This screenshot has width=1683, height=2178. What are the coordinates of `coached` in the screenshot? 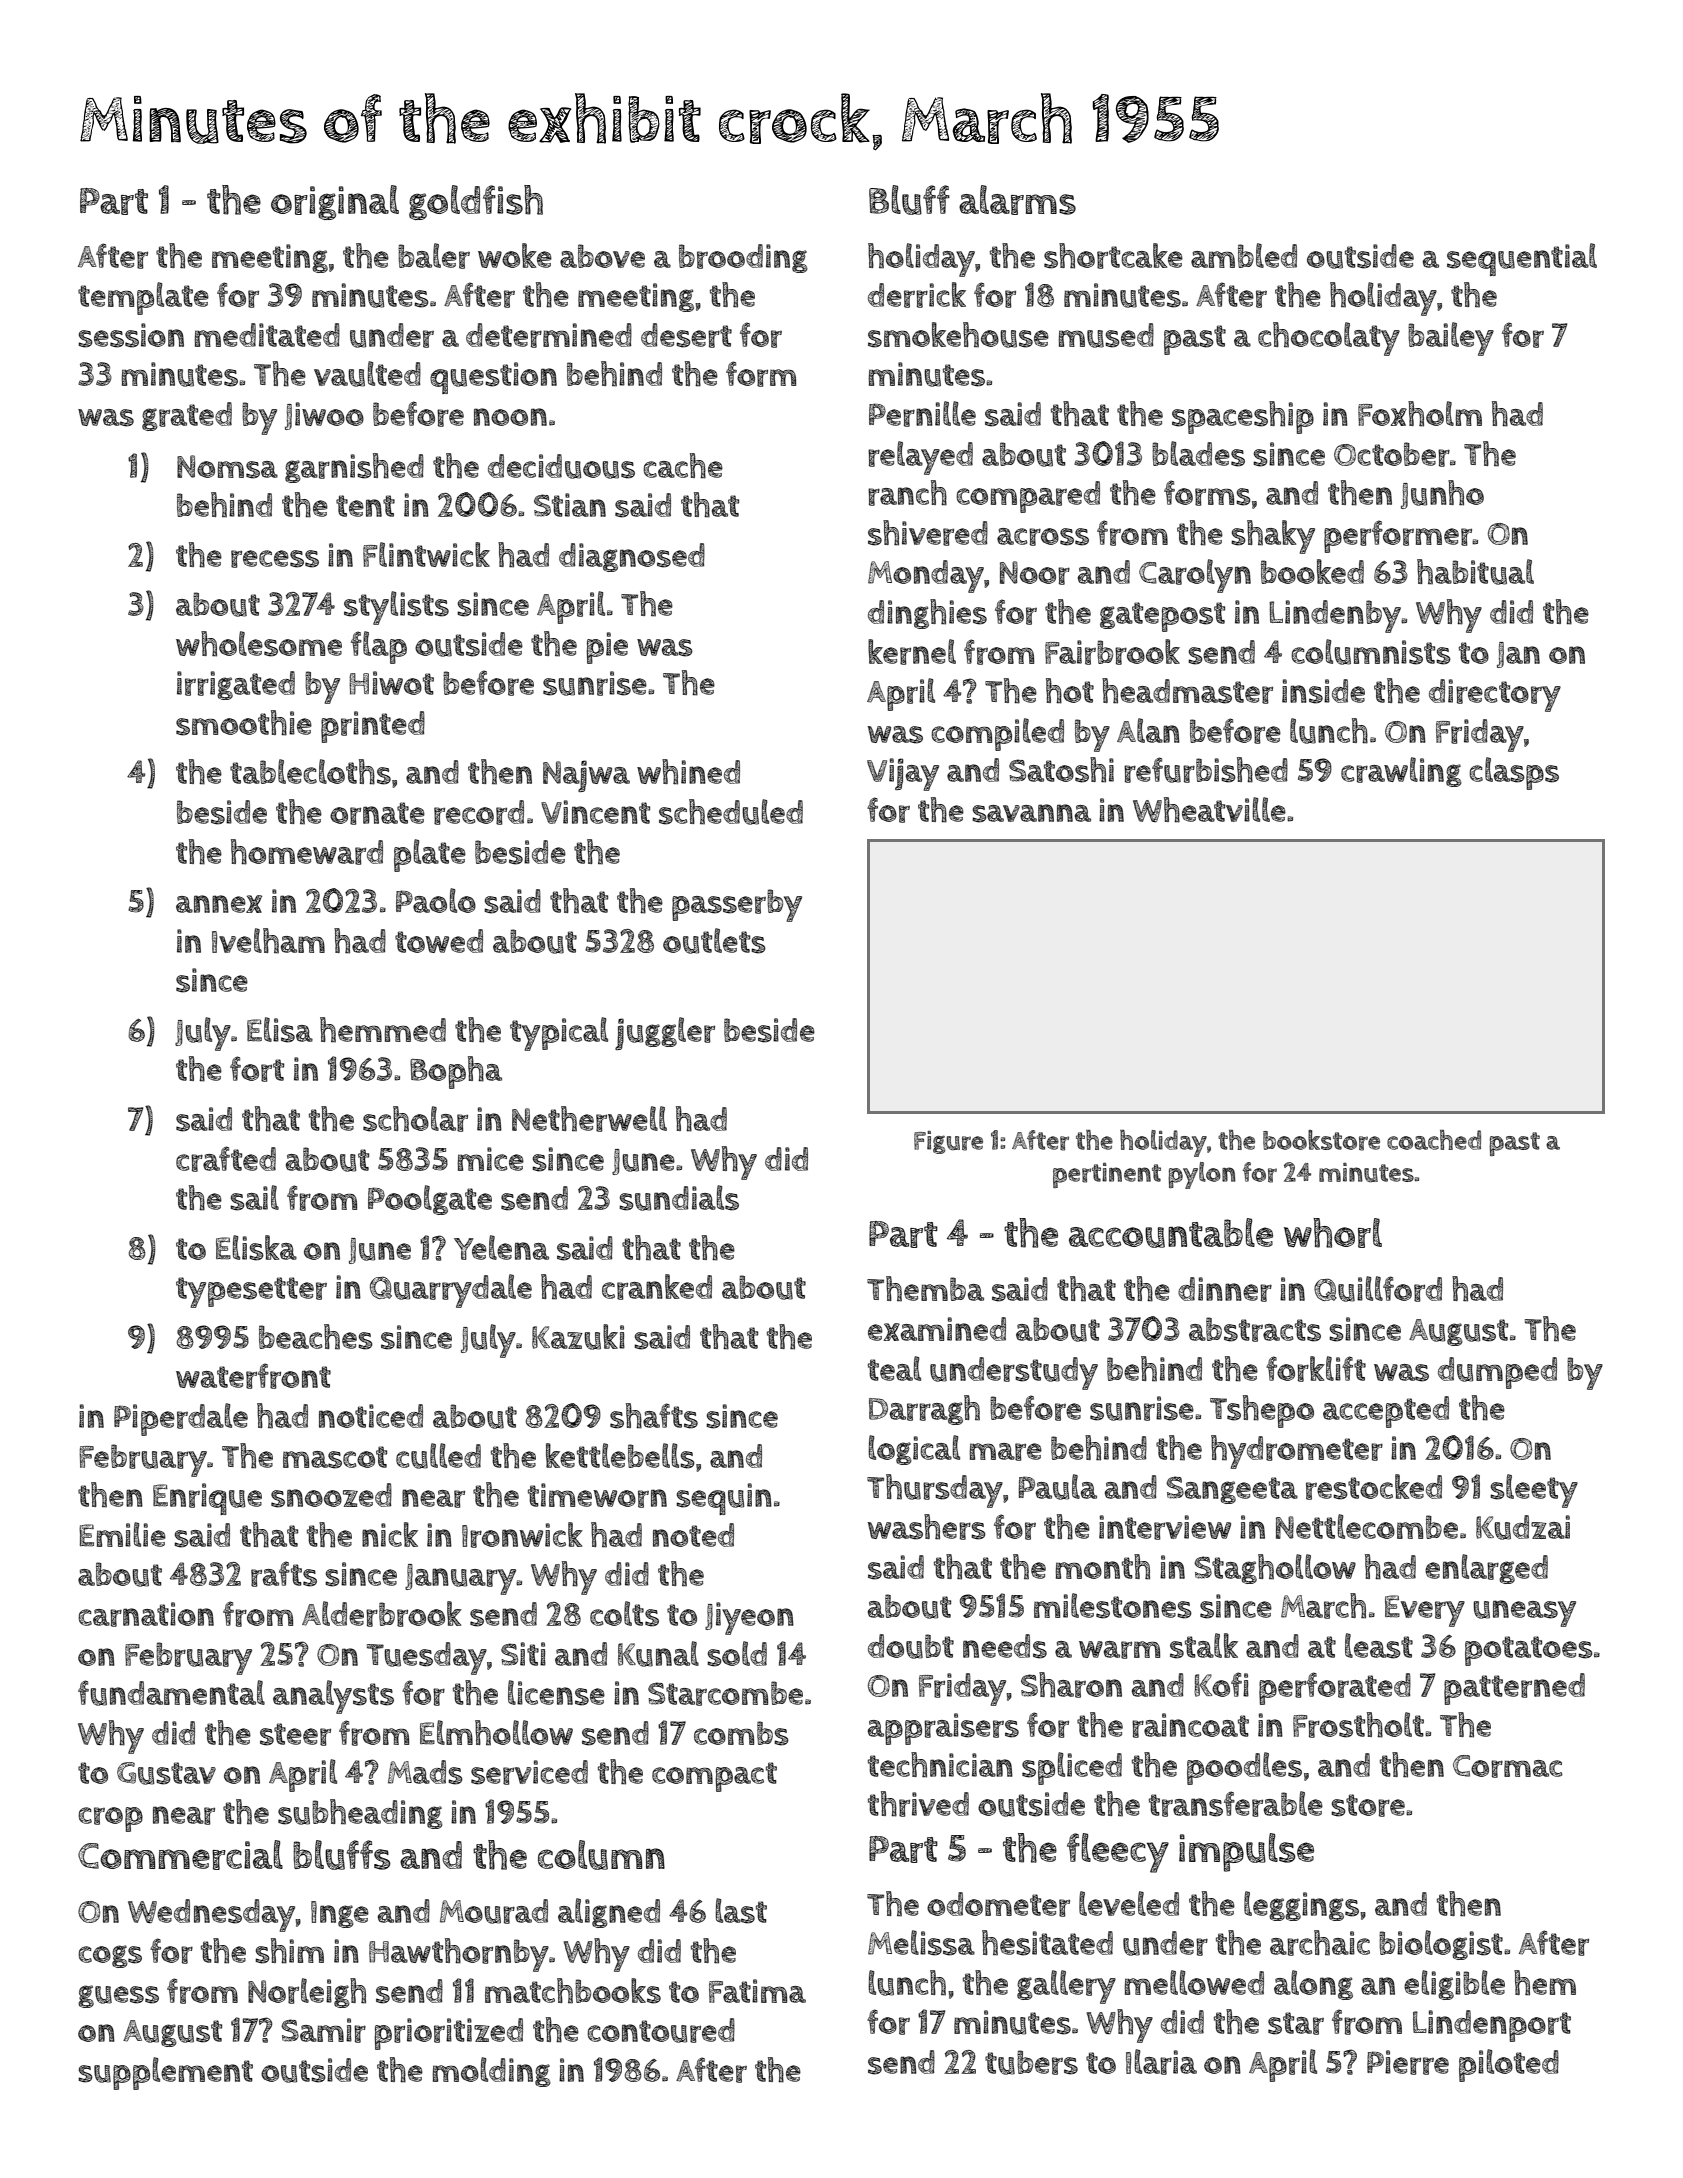 It's located at (1434, 1140).
